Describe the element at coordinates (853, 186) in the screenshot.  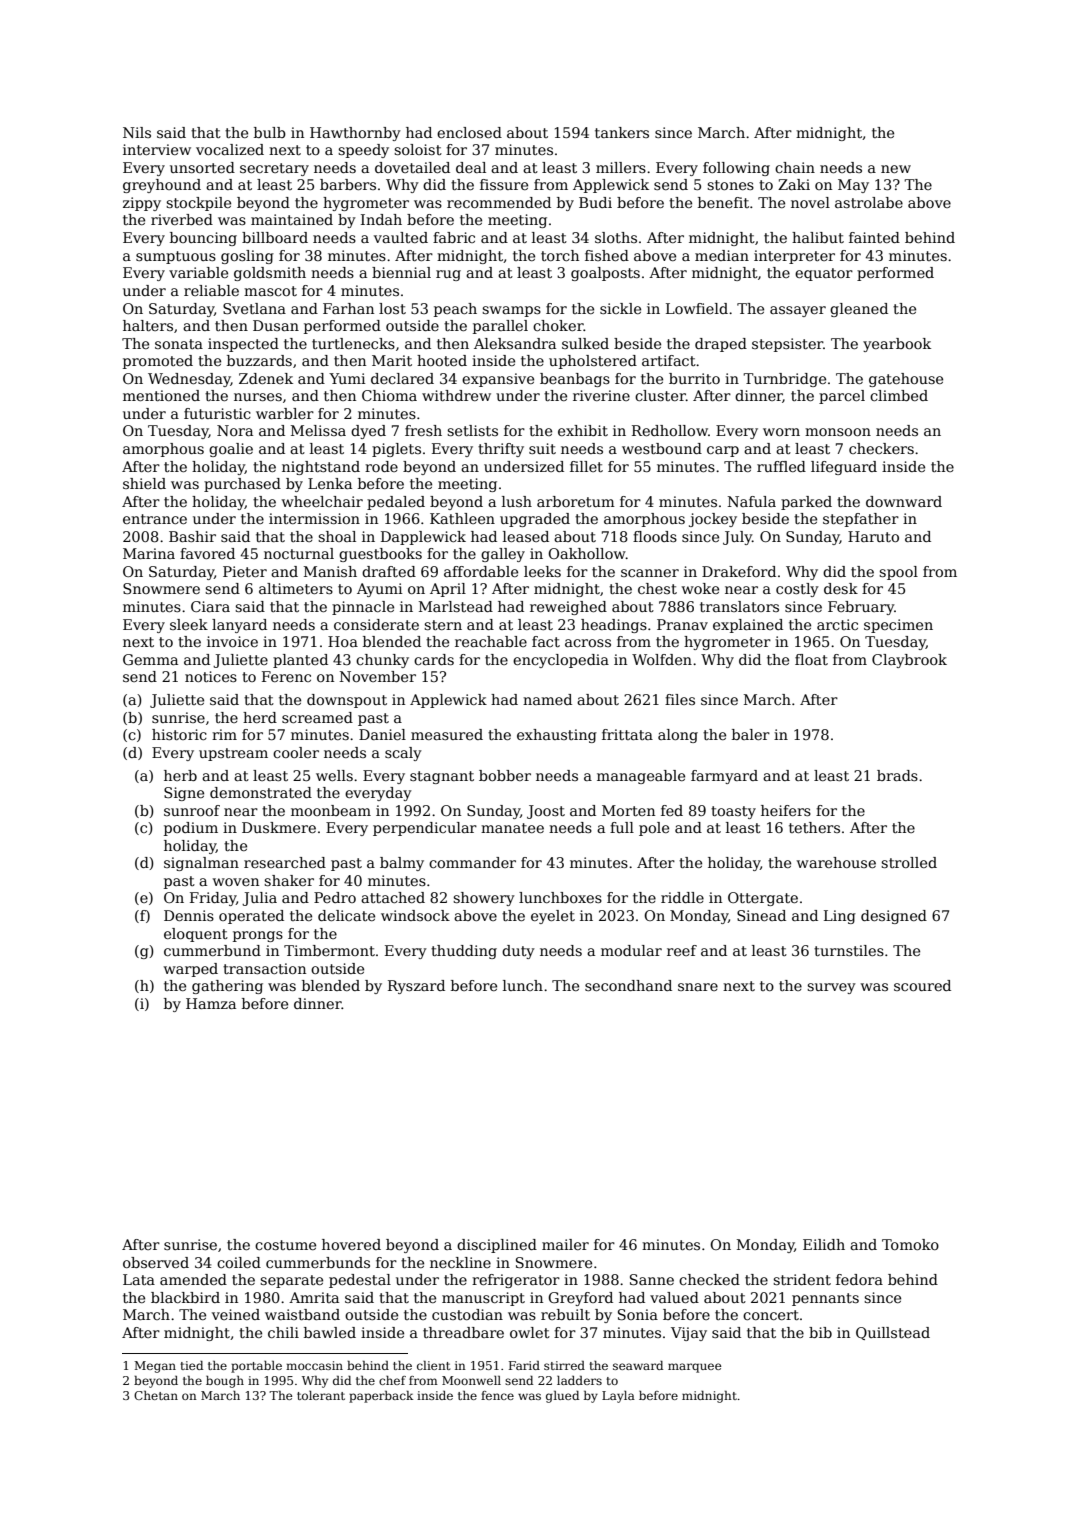
I see `May` at that location.
